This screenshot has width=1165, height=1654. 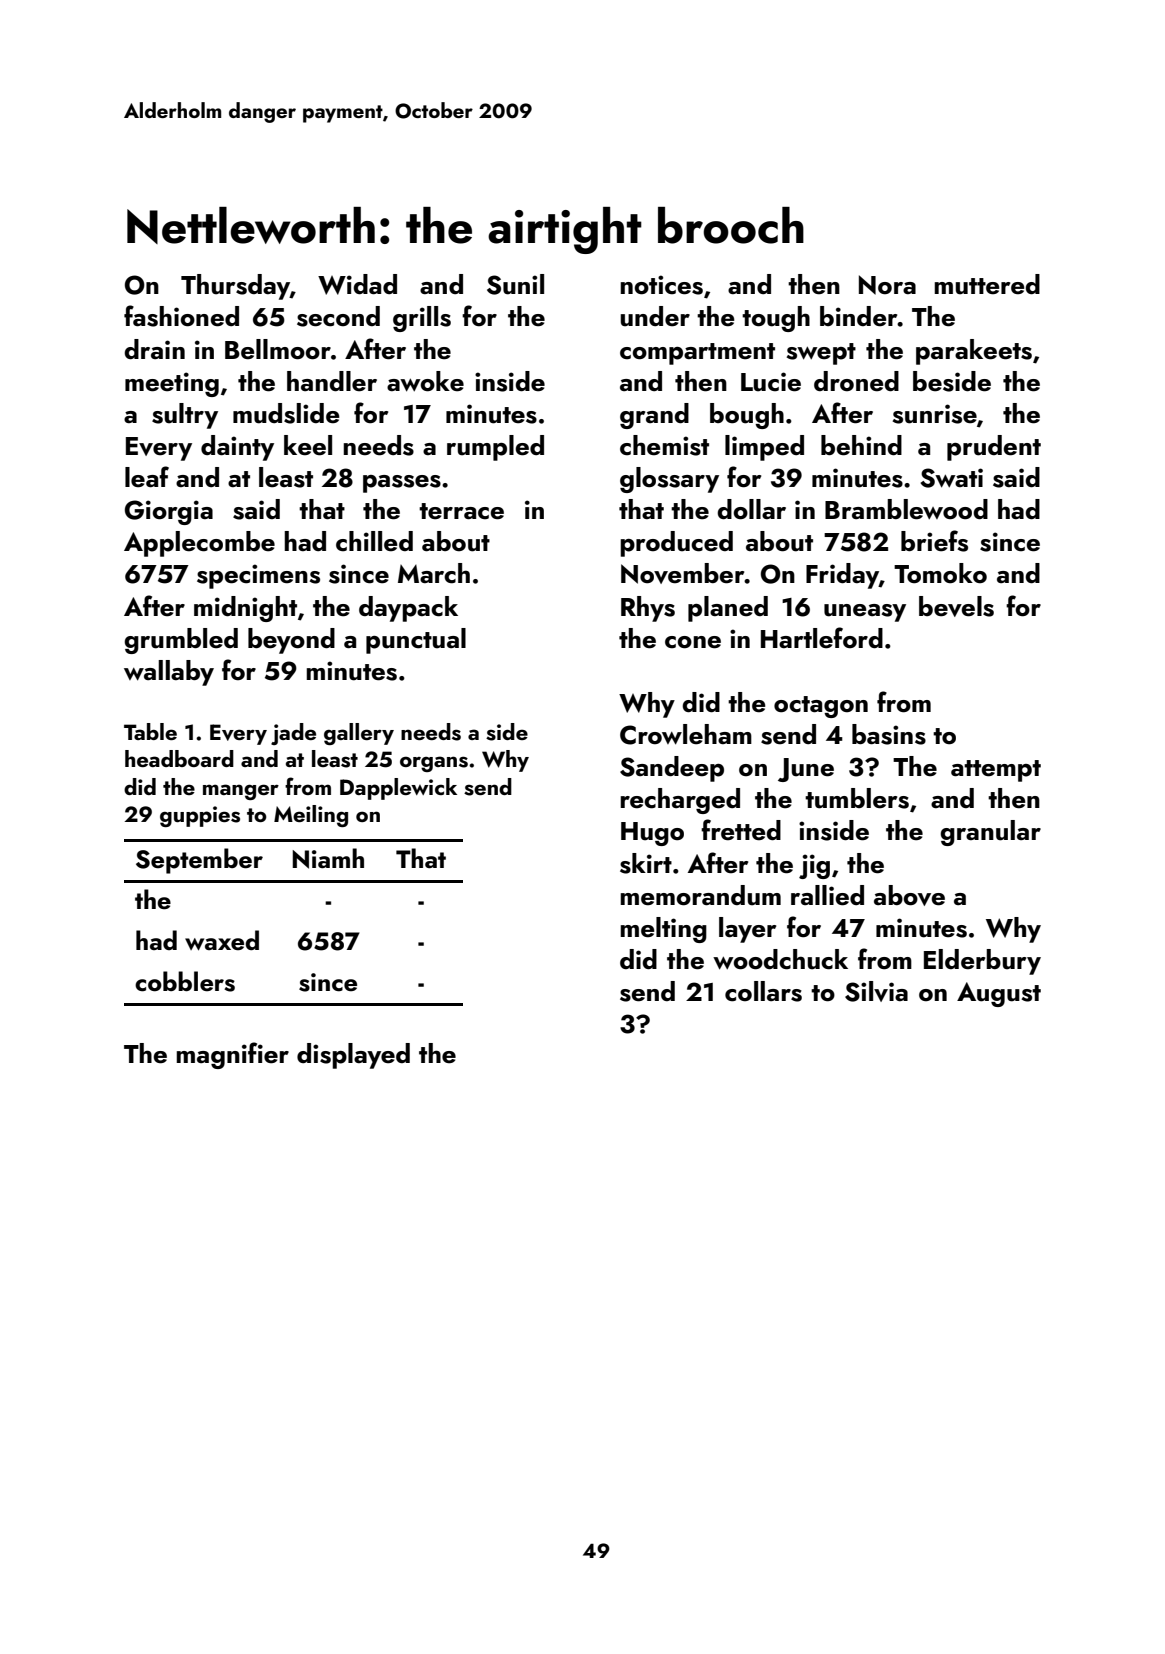 What do you see at coordinates (169, 673) in the screenshot?
I see `wallaby` at bounding box center [169, 673].
